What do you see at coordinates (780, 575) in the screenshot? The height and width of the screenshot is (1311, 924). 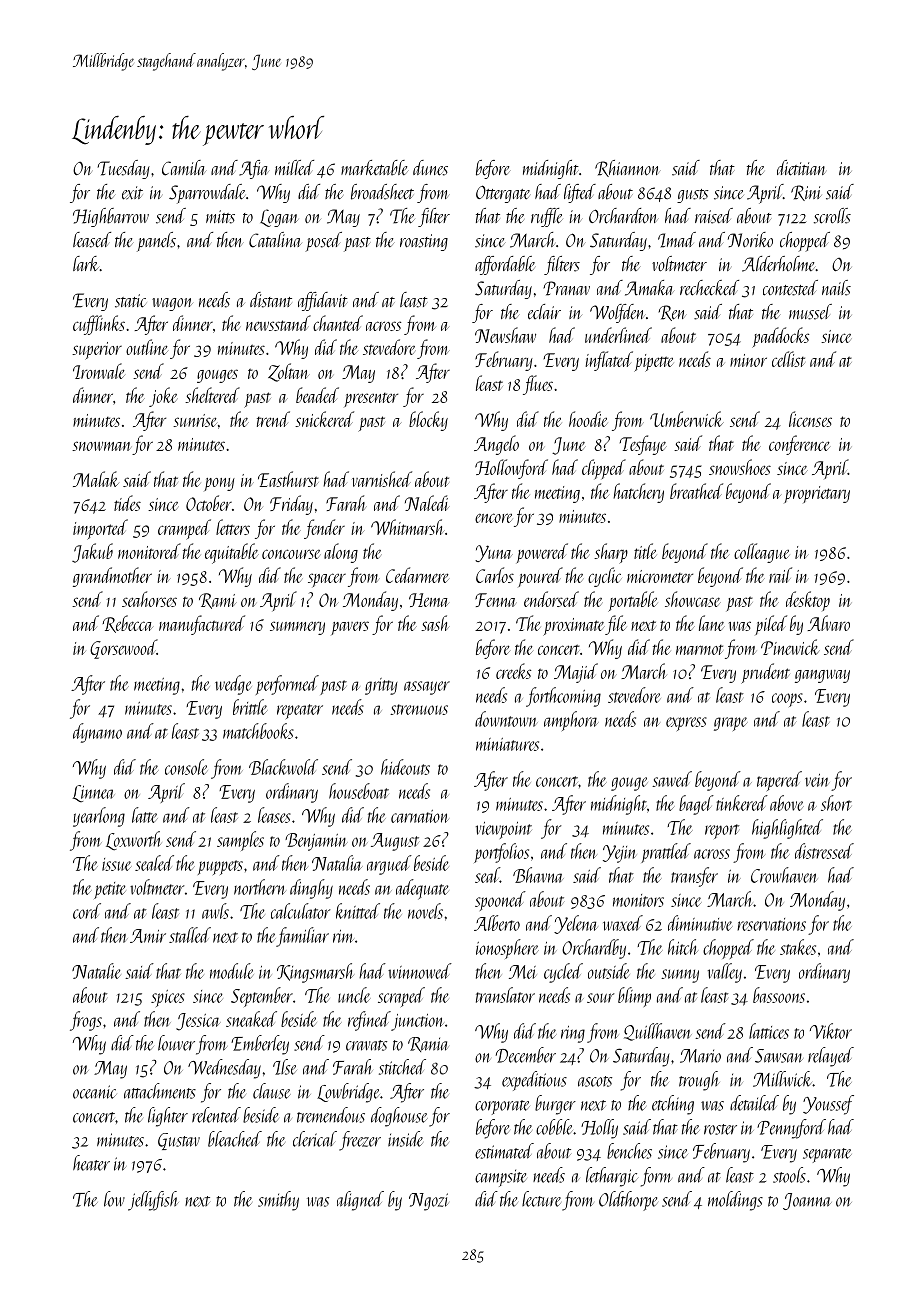 I see `rail` at bounding box center [780, 575].
